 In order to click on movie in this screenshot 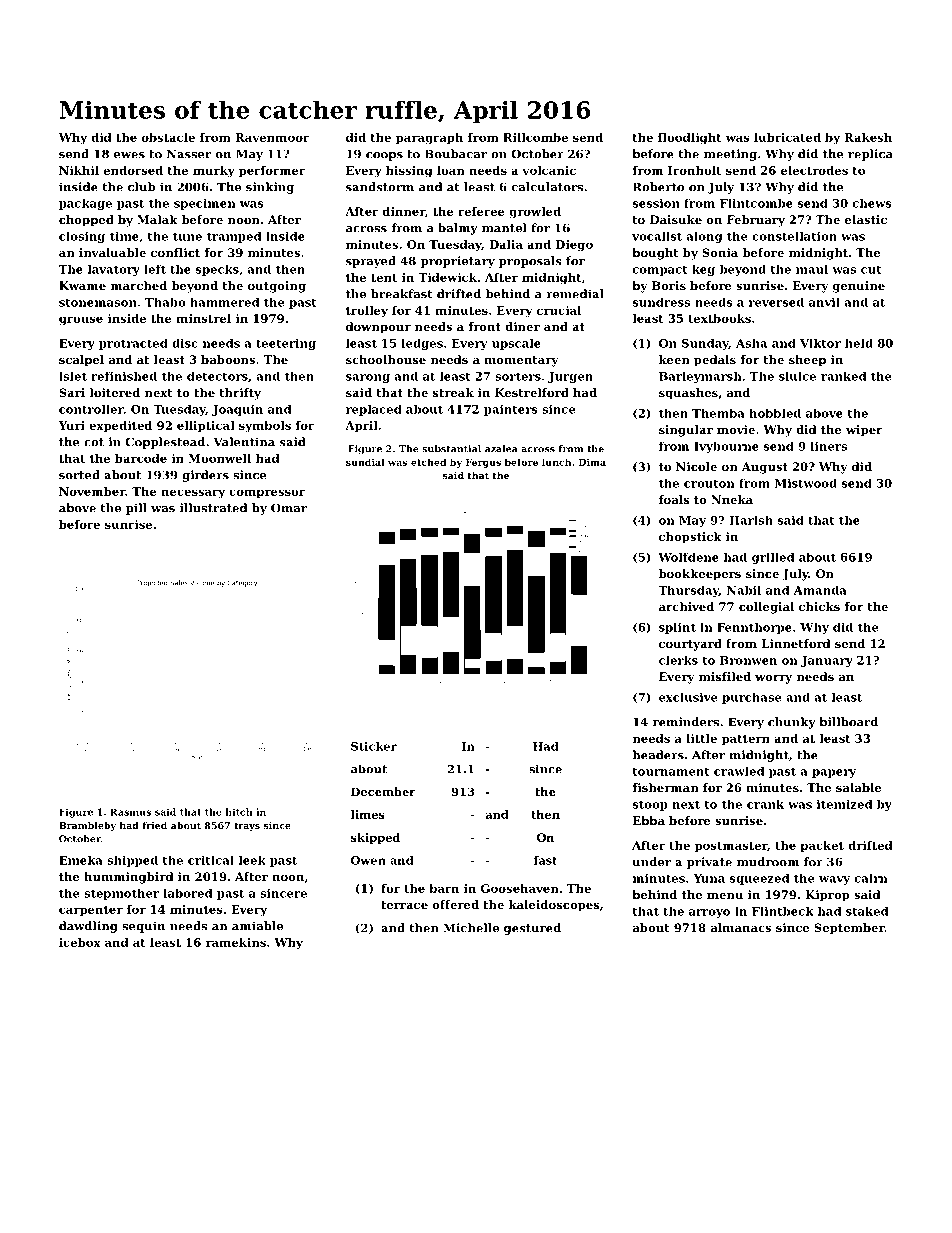, I will do `click(736, 429)`.
